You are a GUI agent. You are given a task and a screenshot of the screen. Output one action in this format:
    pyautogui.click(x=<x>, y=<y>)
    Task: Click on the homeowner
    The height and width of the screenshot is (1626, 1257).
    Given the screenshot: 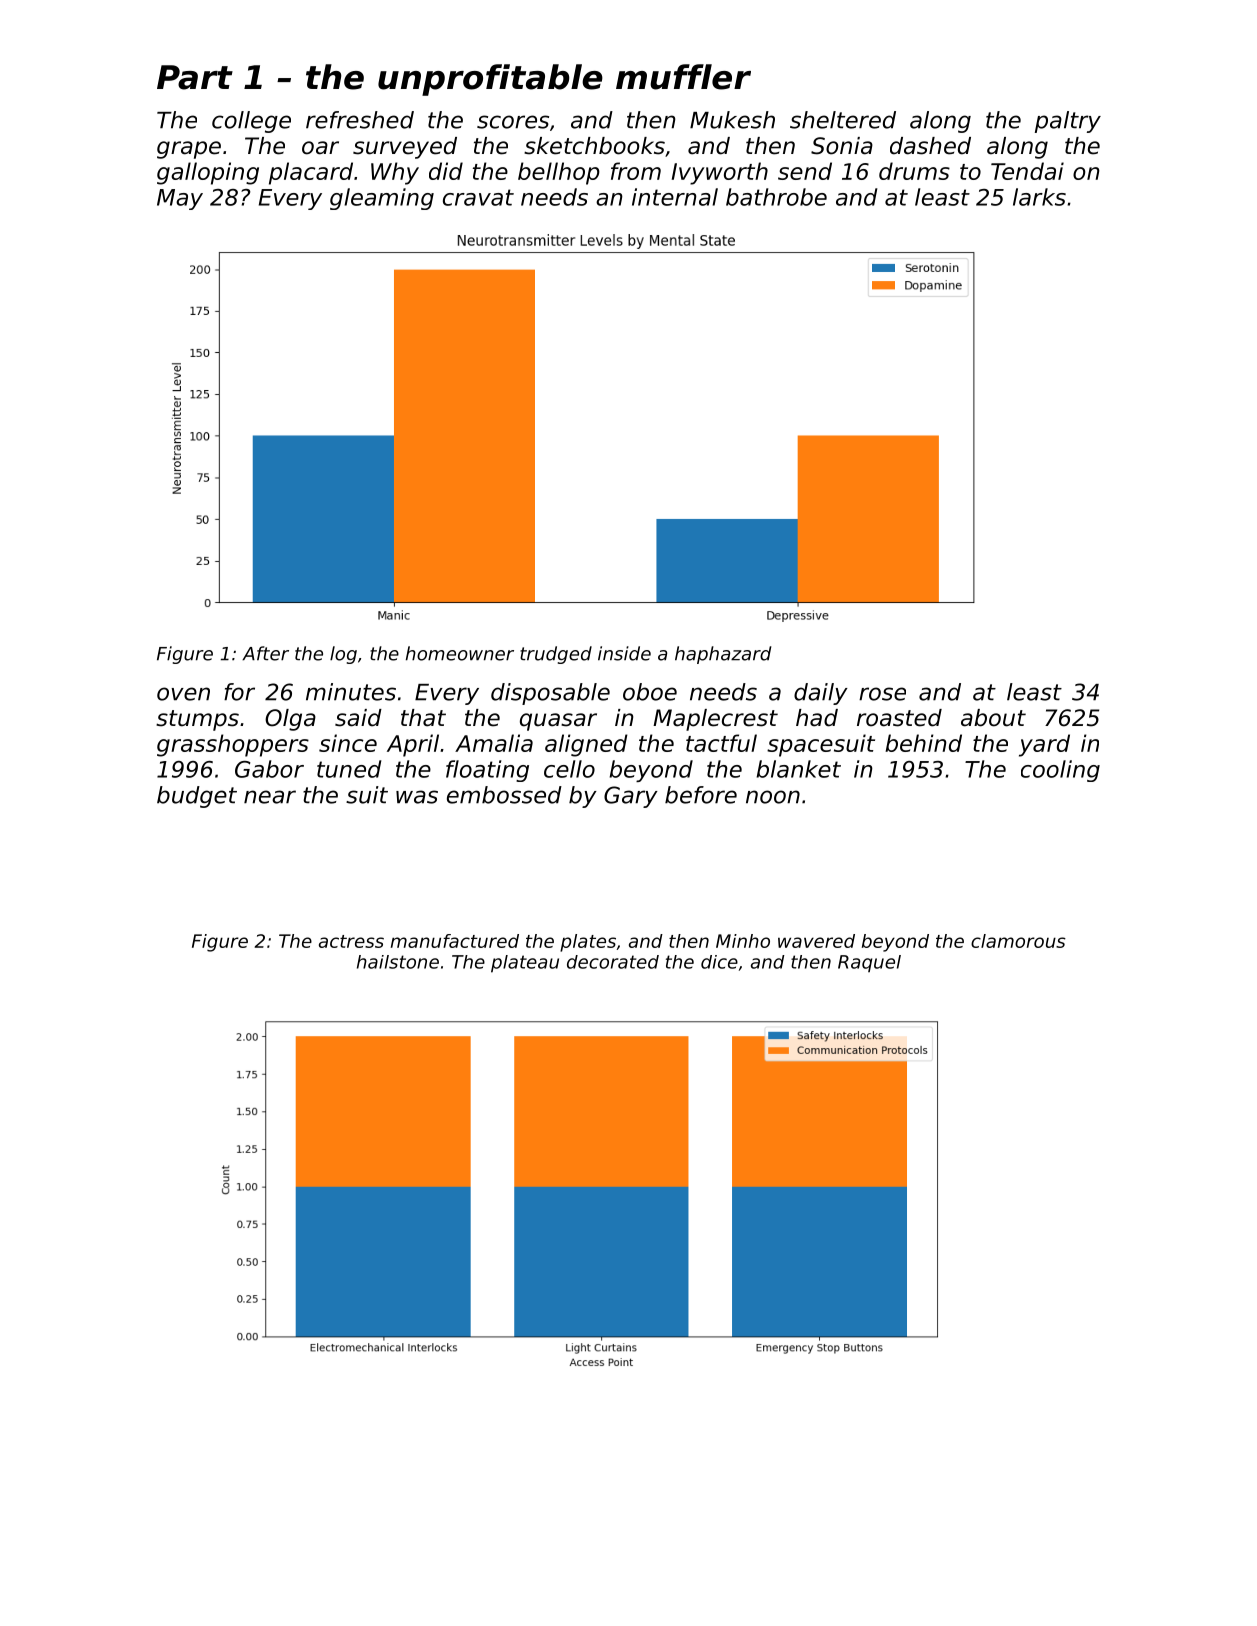 What is the action you would take?
    pyautogui.click(x=460, y=653)
